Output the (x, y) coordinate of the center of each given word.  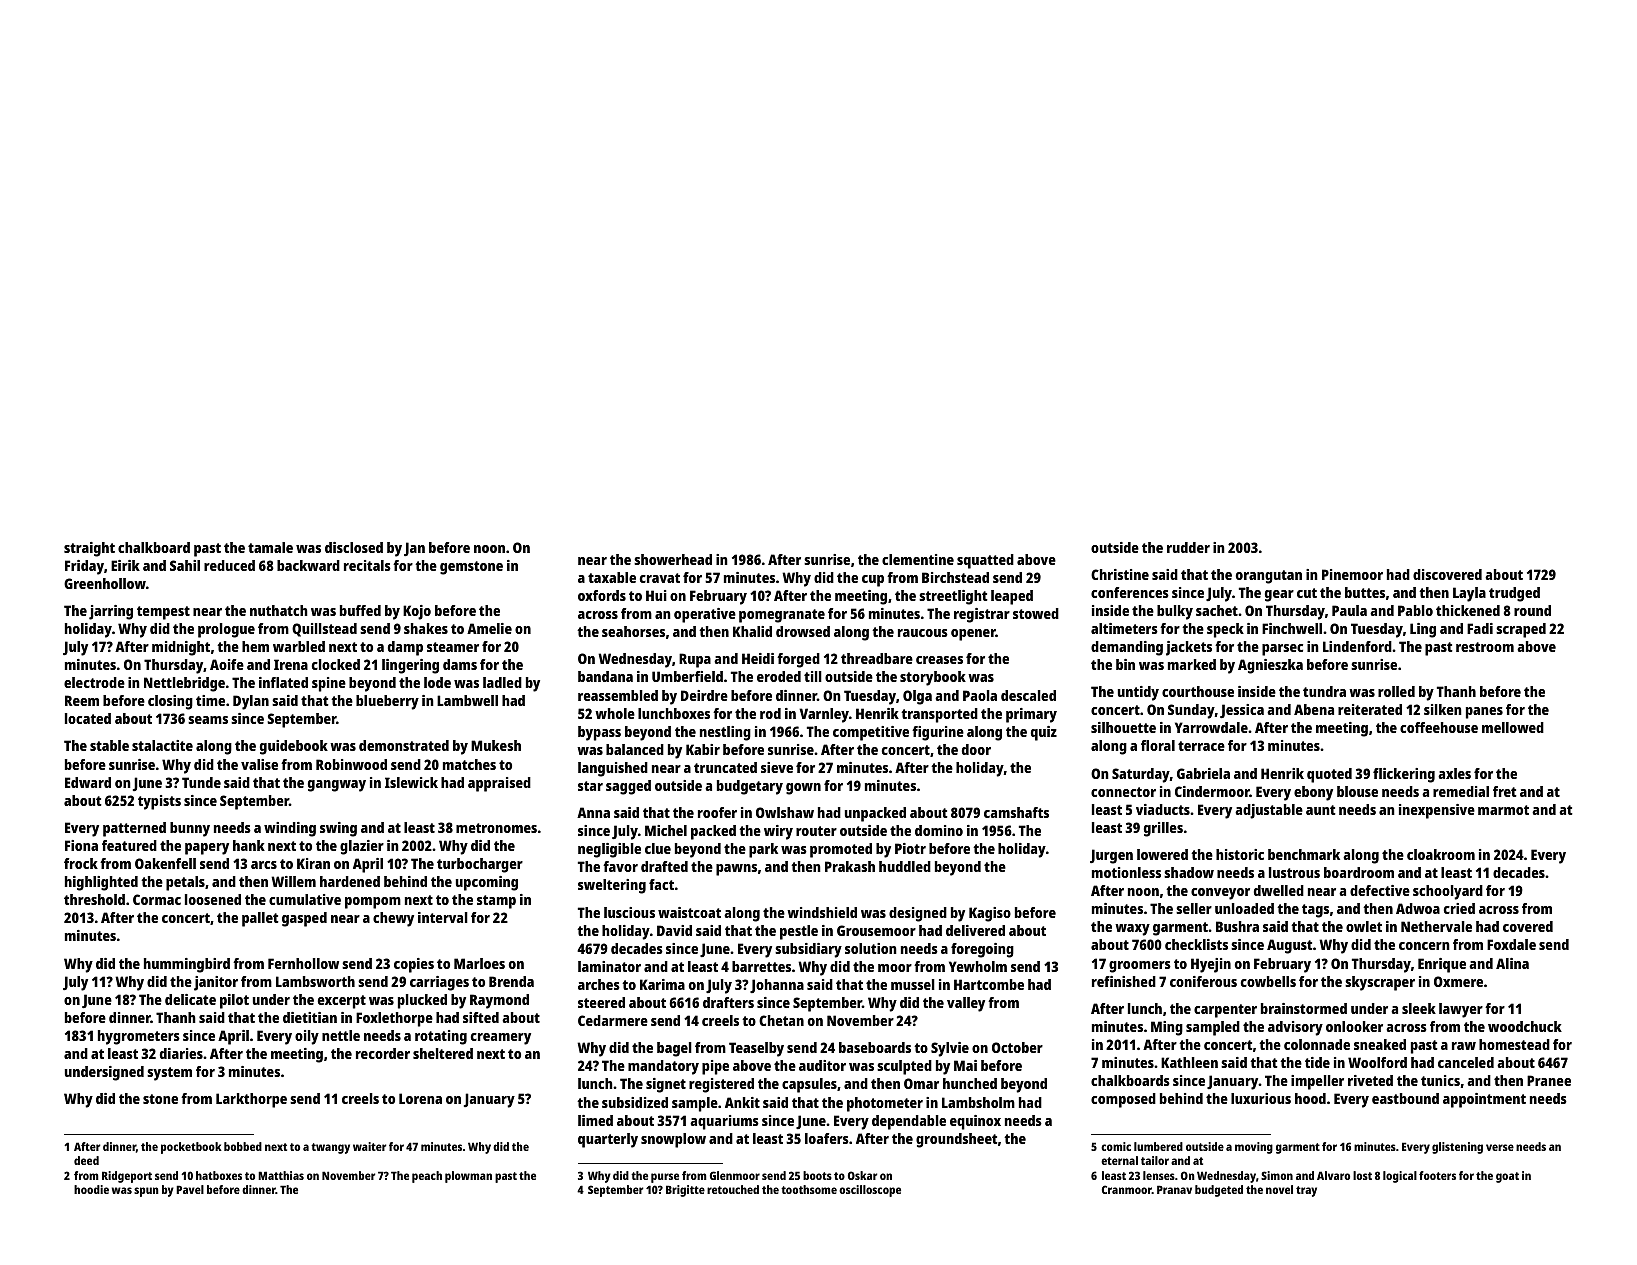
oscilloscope (870, 1191)
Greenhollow (105, 583)
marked (1192, 664)
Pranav (1174, 1189)
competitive (871, 733)
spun (146, 1192)
